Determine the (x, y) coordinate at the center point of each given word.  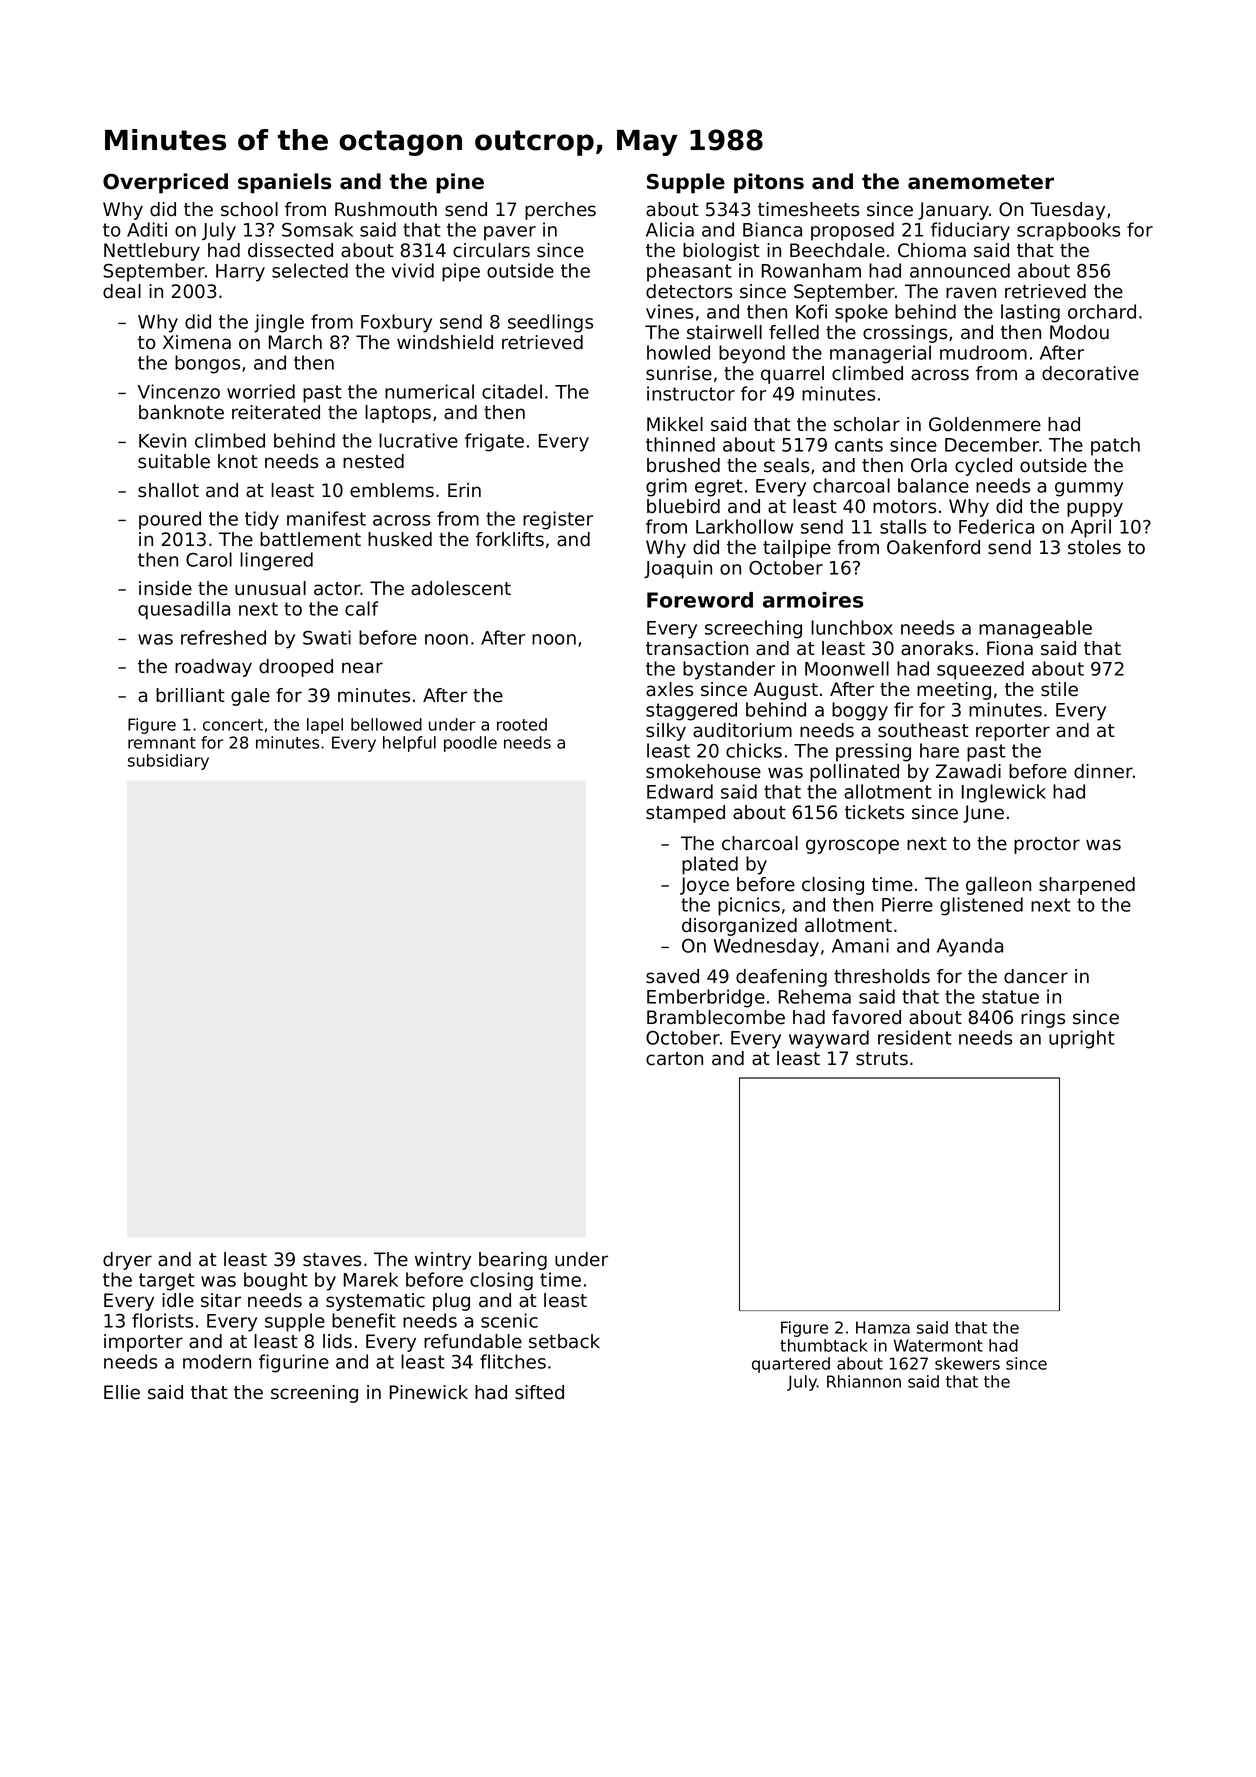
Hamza (883, 1327)
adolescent (461, 588)
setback (564, 1341)
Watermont (938, 1345)
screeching (753, 629)
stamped (685, 814)
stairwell (724, 332)
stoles (1094, 547)
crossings (905, 334)
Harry (240, 273)
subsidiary (168, 762)
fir (903, 709)
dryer (127, 1261)
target (167, 1282)
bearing (513, 1261)
